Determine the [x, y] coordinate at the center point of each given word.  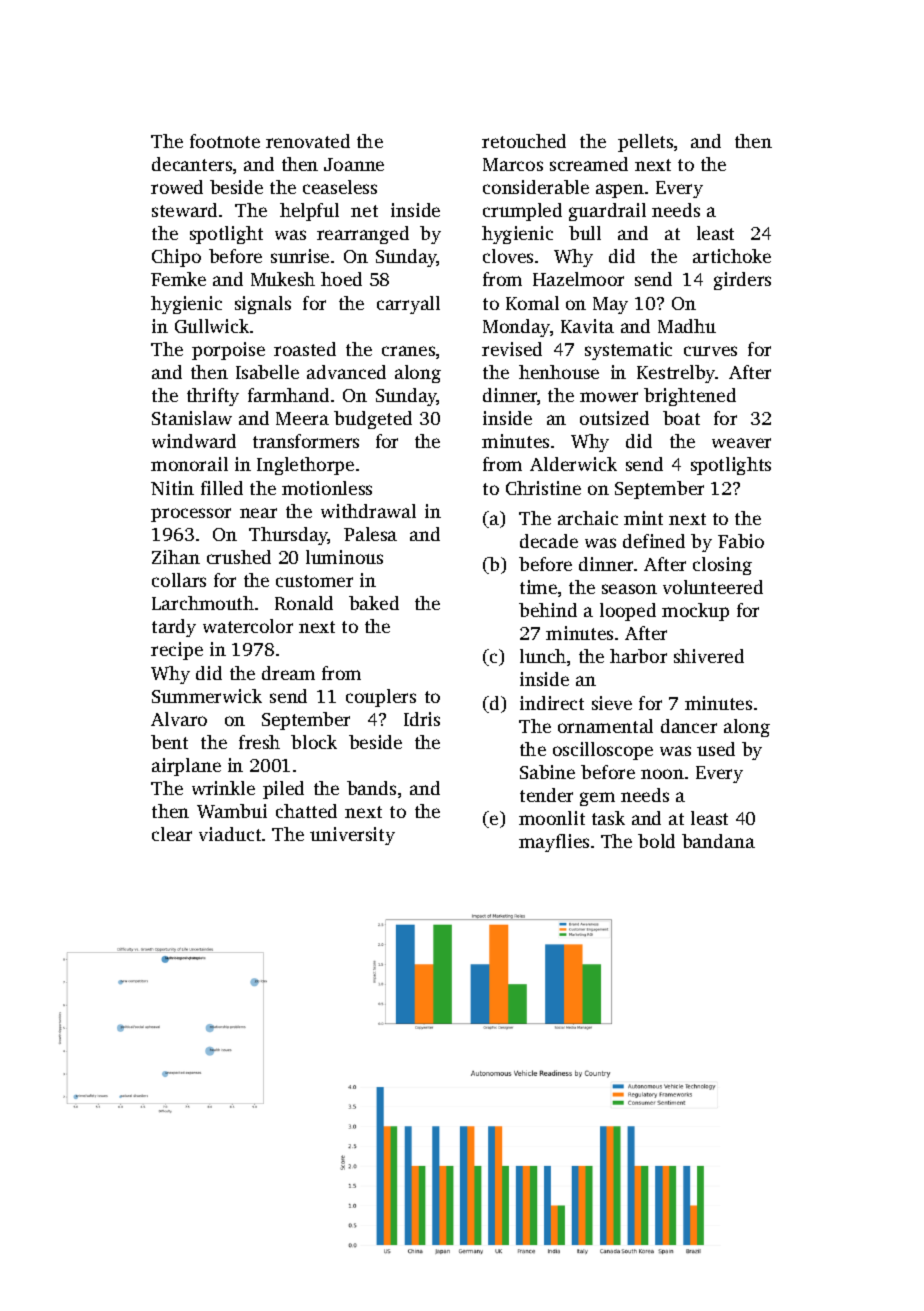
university [352, 836]
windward [194, 441]
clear [172, 834]
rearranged [363, 235]
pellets [645, 143]
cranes [408, 351]
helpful [309, 212]
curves [710, 351]
